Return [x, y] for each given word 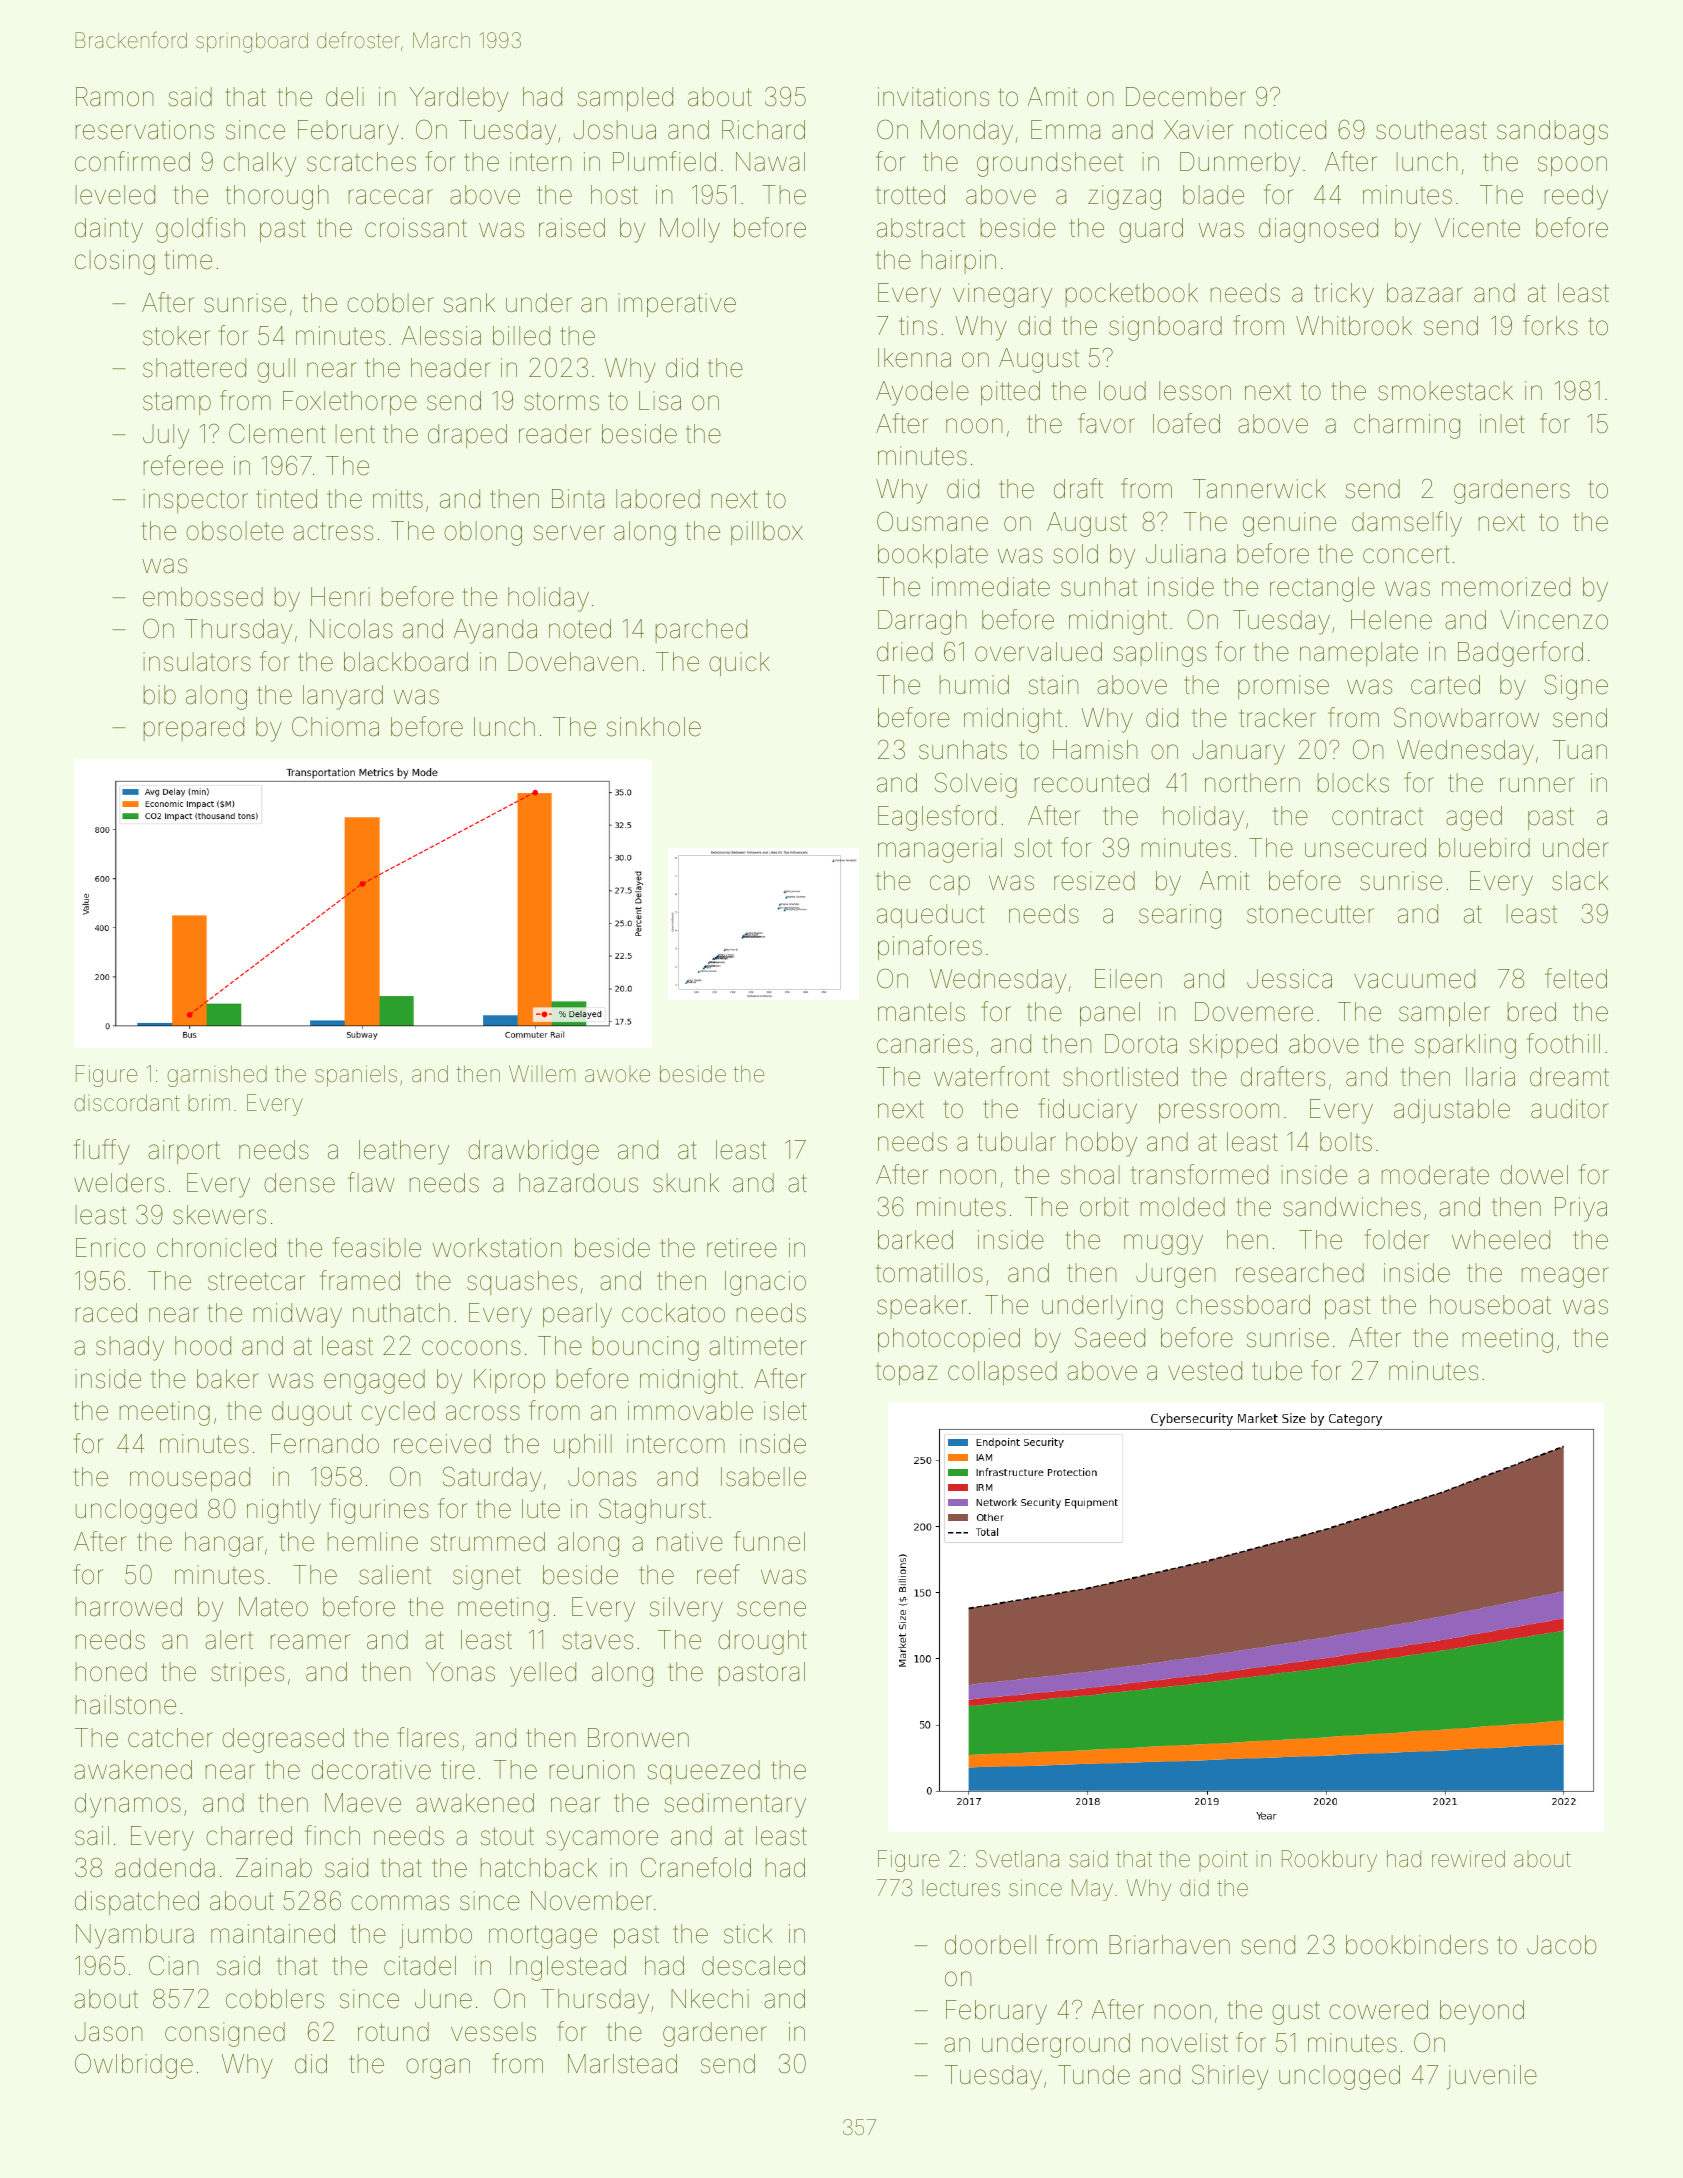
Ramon [114, 97]
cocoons [471, 1348]
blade [1213, 195]
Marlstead [622, 2064]
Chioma [335, 727]
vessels [493, 2032]
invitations [933, 97]
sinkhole [654, 727]
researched [1300, 1273]
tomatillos [929, 1273]
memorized [1506, 587]
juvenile [1492, 2077]
